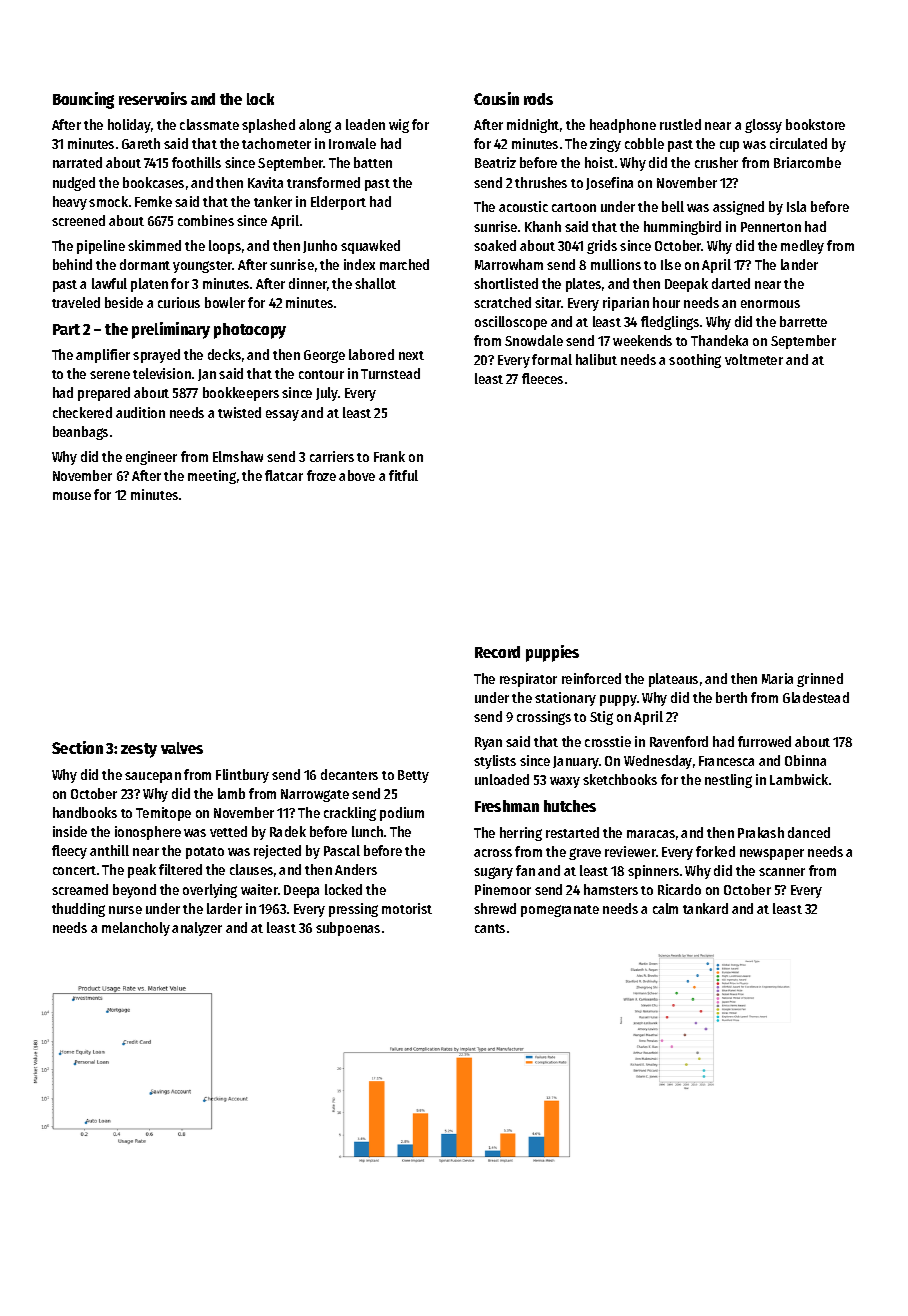  I want to click on Cousin, so click(496, 98).
